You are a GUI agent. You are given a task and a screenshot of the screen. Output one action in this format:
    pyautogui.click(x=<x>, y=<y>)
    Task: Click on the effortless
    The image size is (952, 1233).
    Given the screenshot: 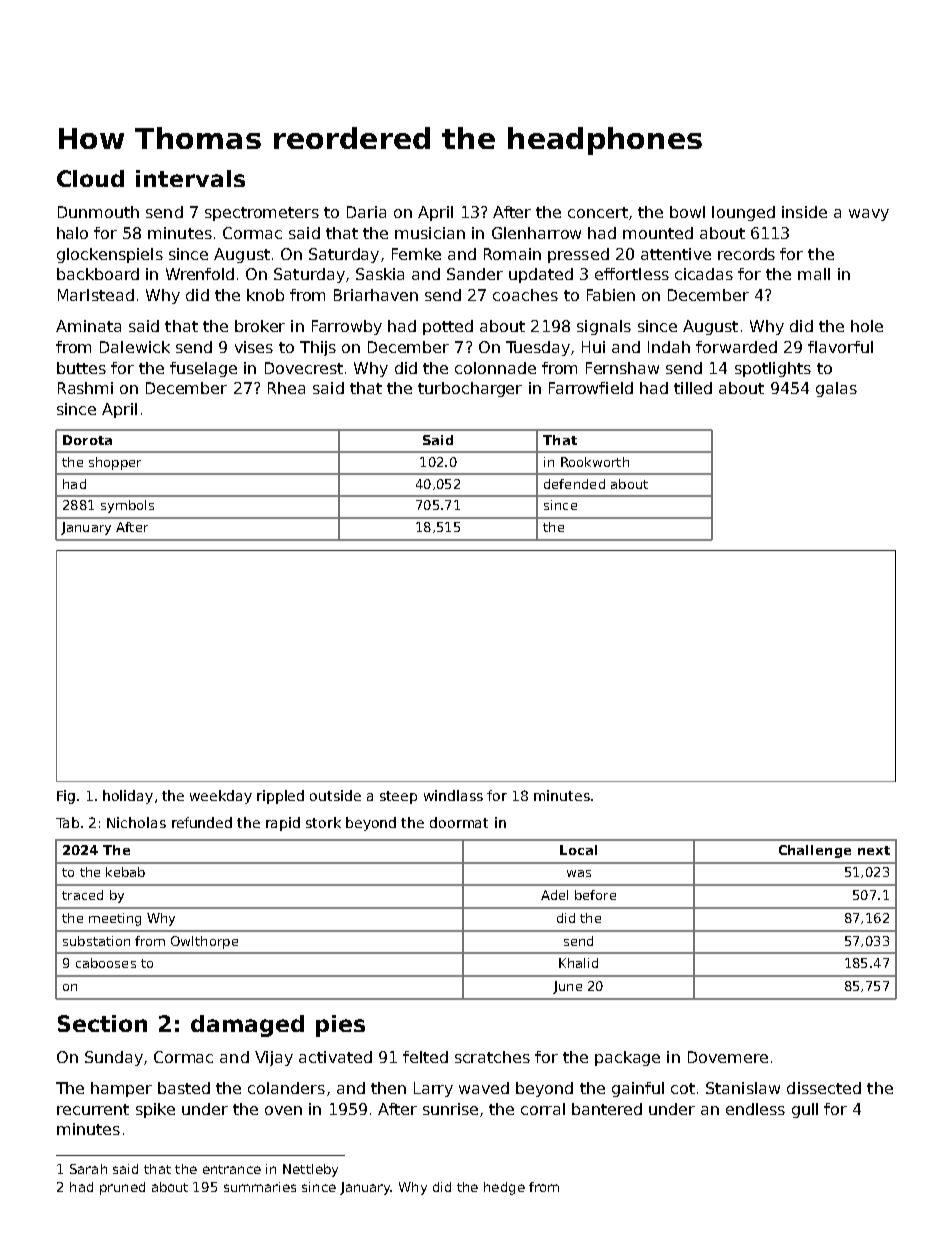 What is the action you would take?
    pyautogui.click(x=632, y=274)
